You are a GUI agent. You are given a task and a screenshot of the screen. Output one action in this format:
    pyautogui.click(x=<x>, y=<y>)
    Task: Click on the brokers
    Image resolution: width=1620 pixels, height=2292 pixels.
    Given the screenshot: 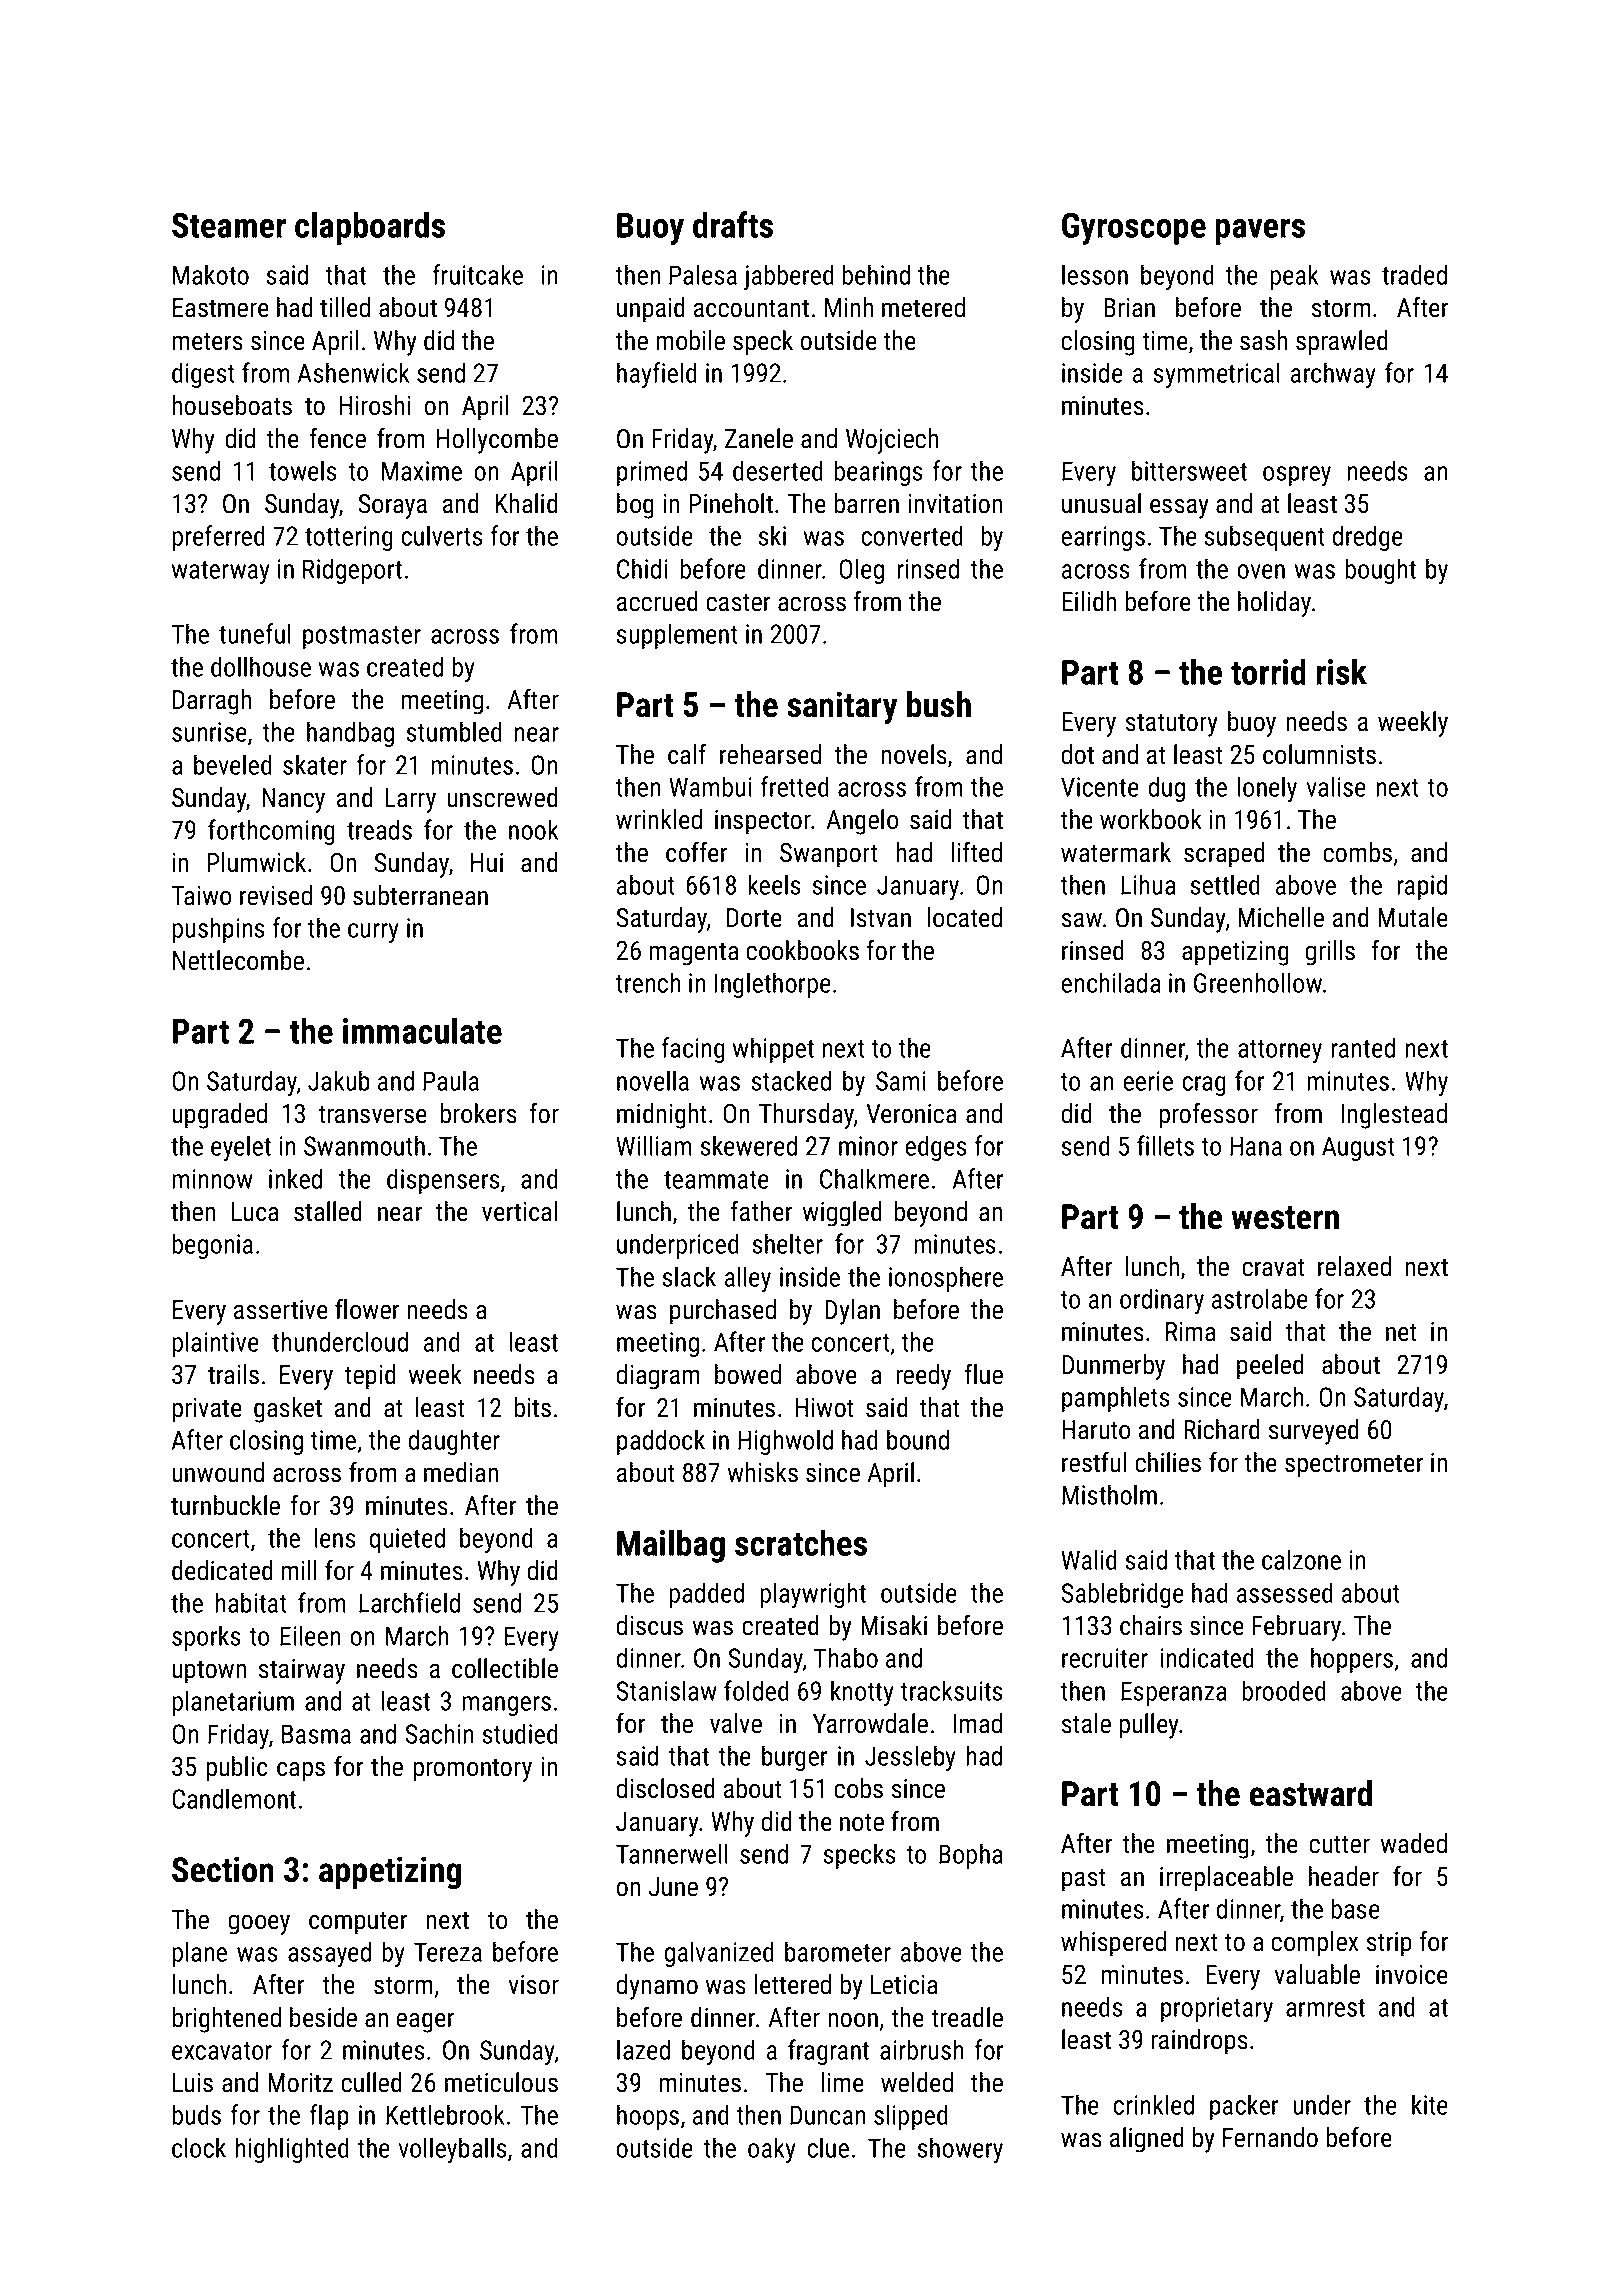 What is the action you would take?
    pyautogui.click(x=478, y=1113)
